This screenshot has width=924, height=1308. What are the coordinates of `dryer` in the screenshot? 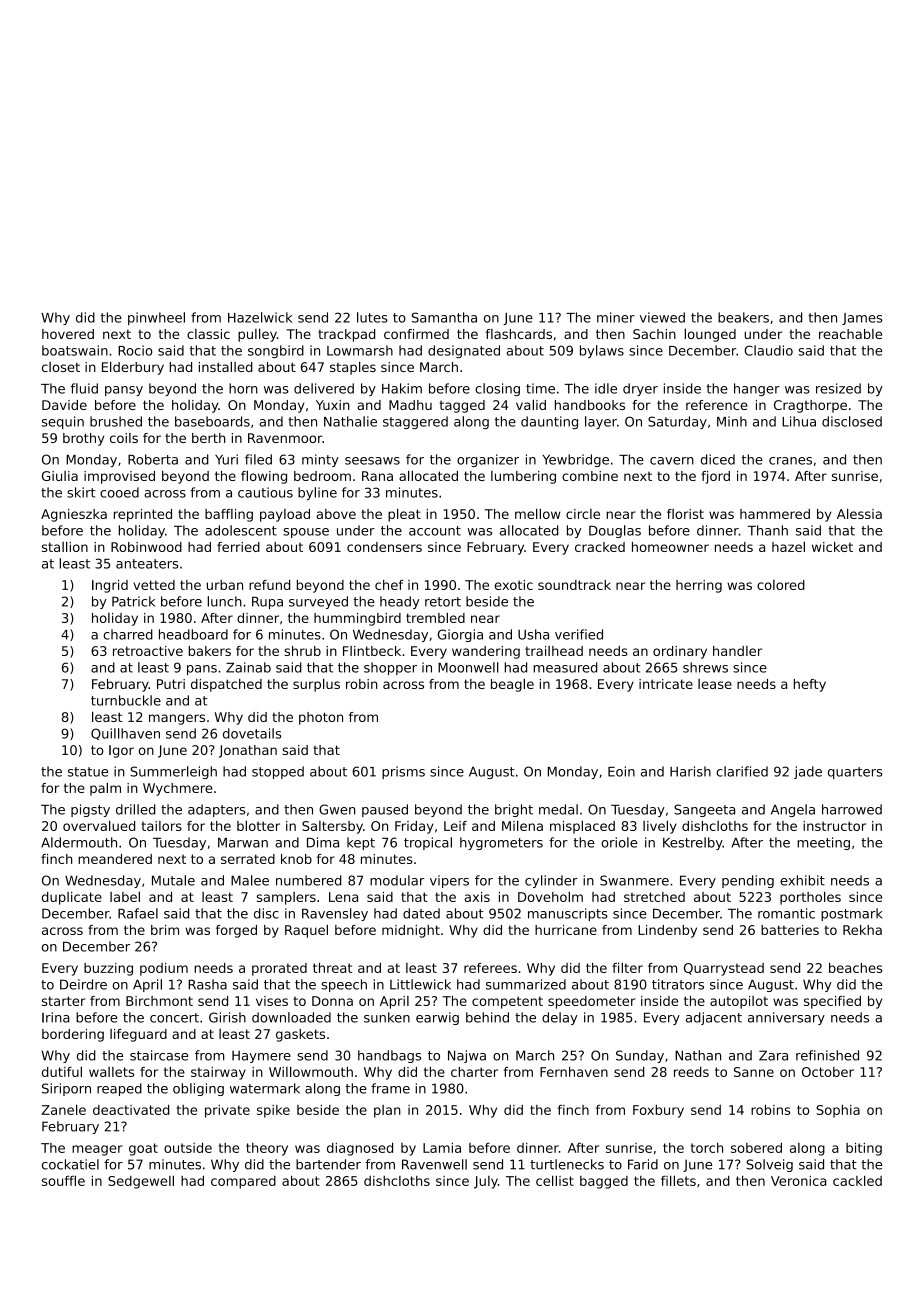 It's located at (640, 389).
